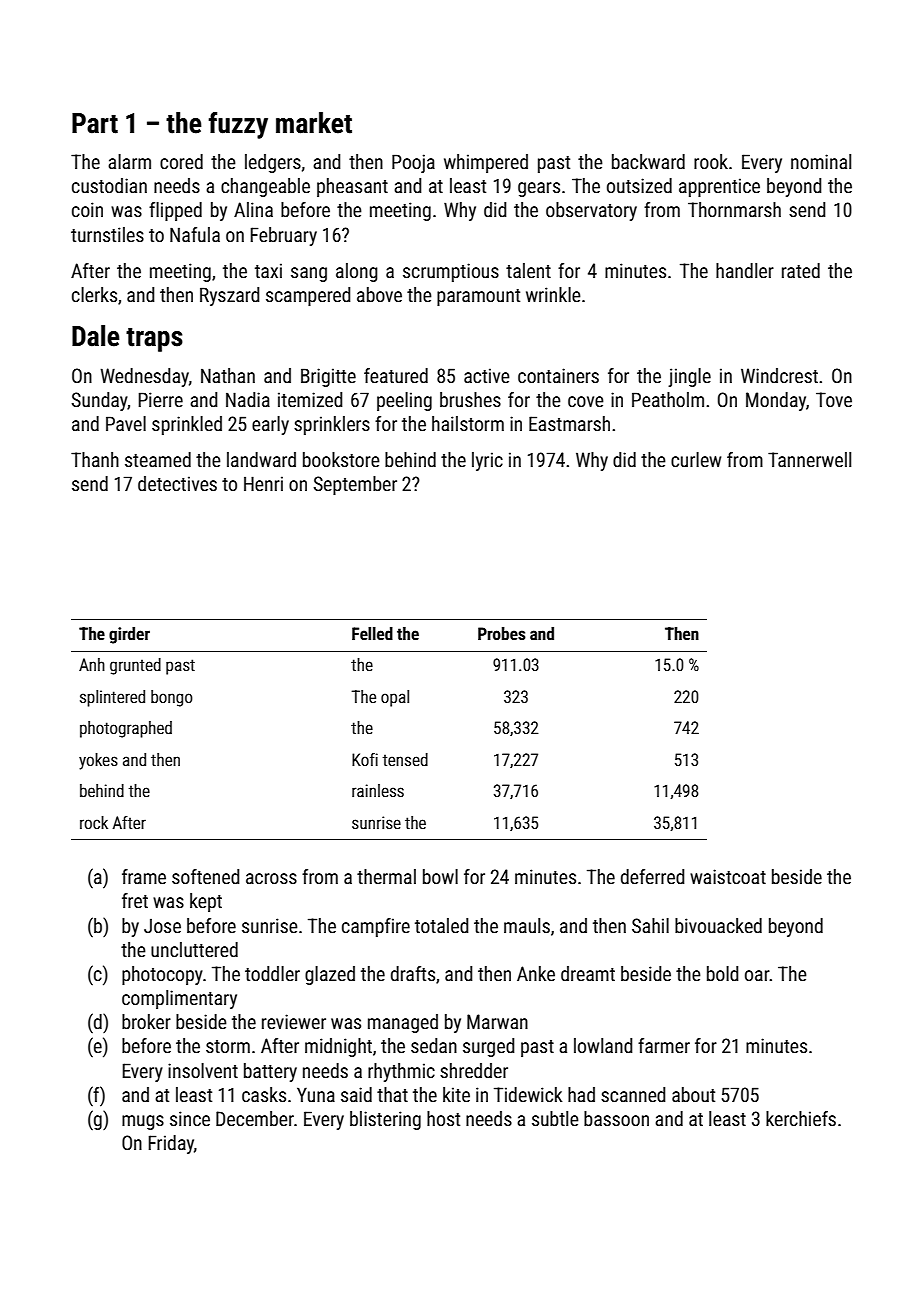  I want to click on Thornmarsh, so click(734, 209).
